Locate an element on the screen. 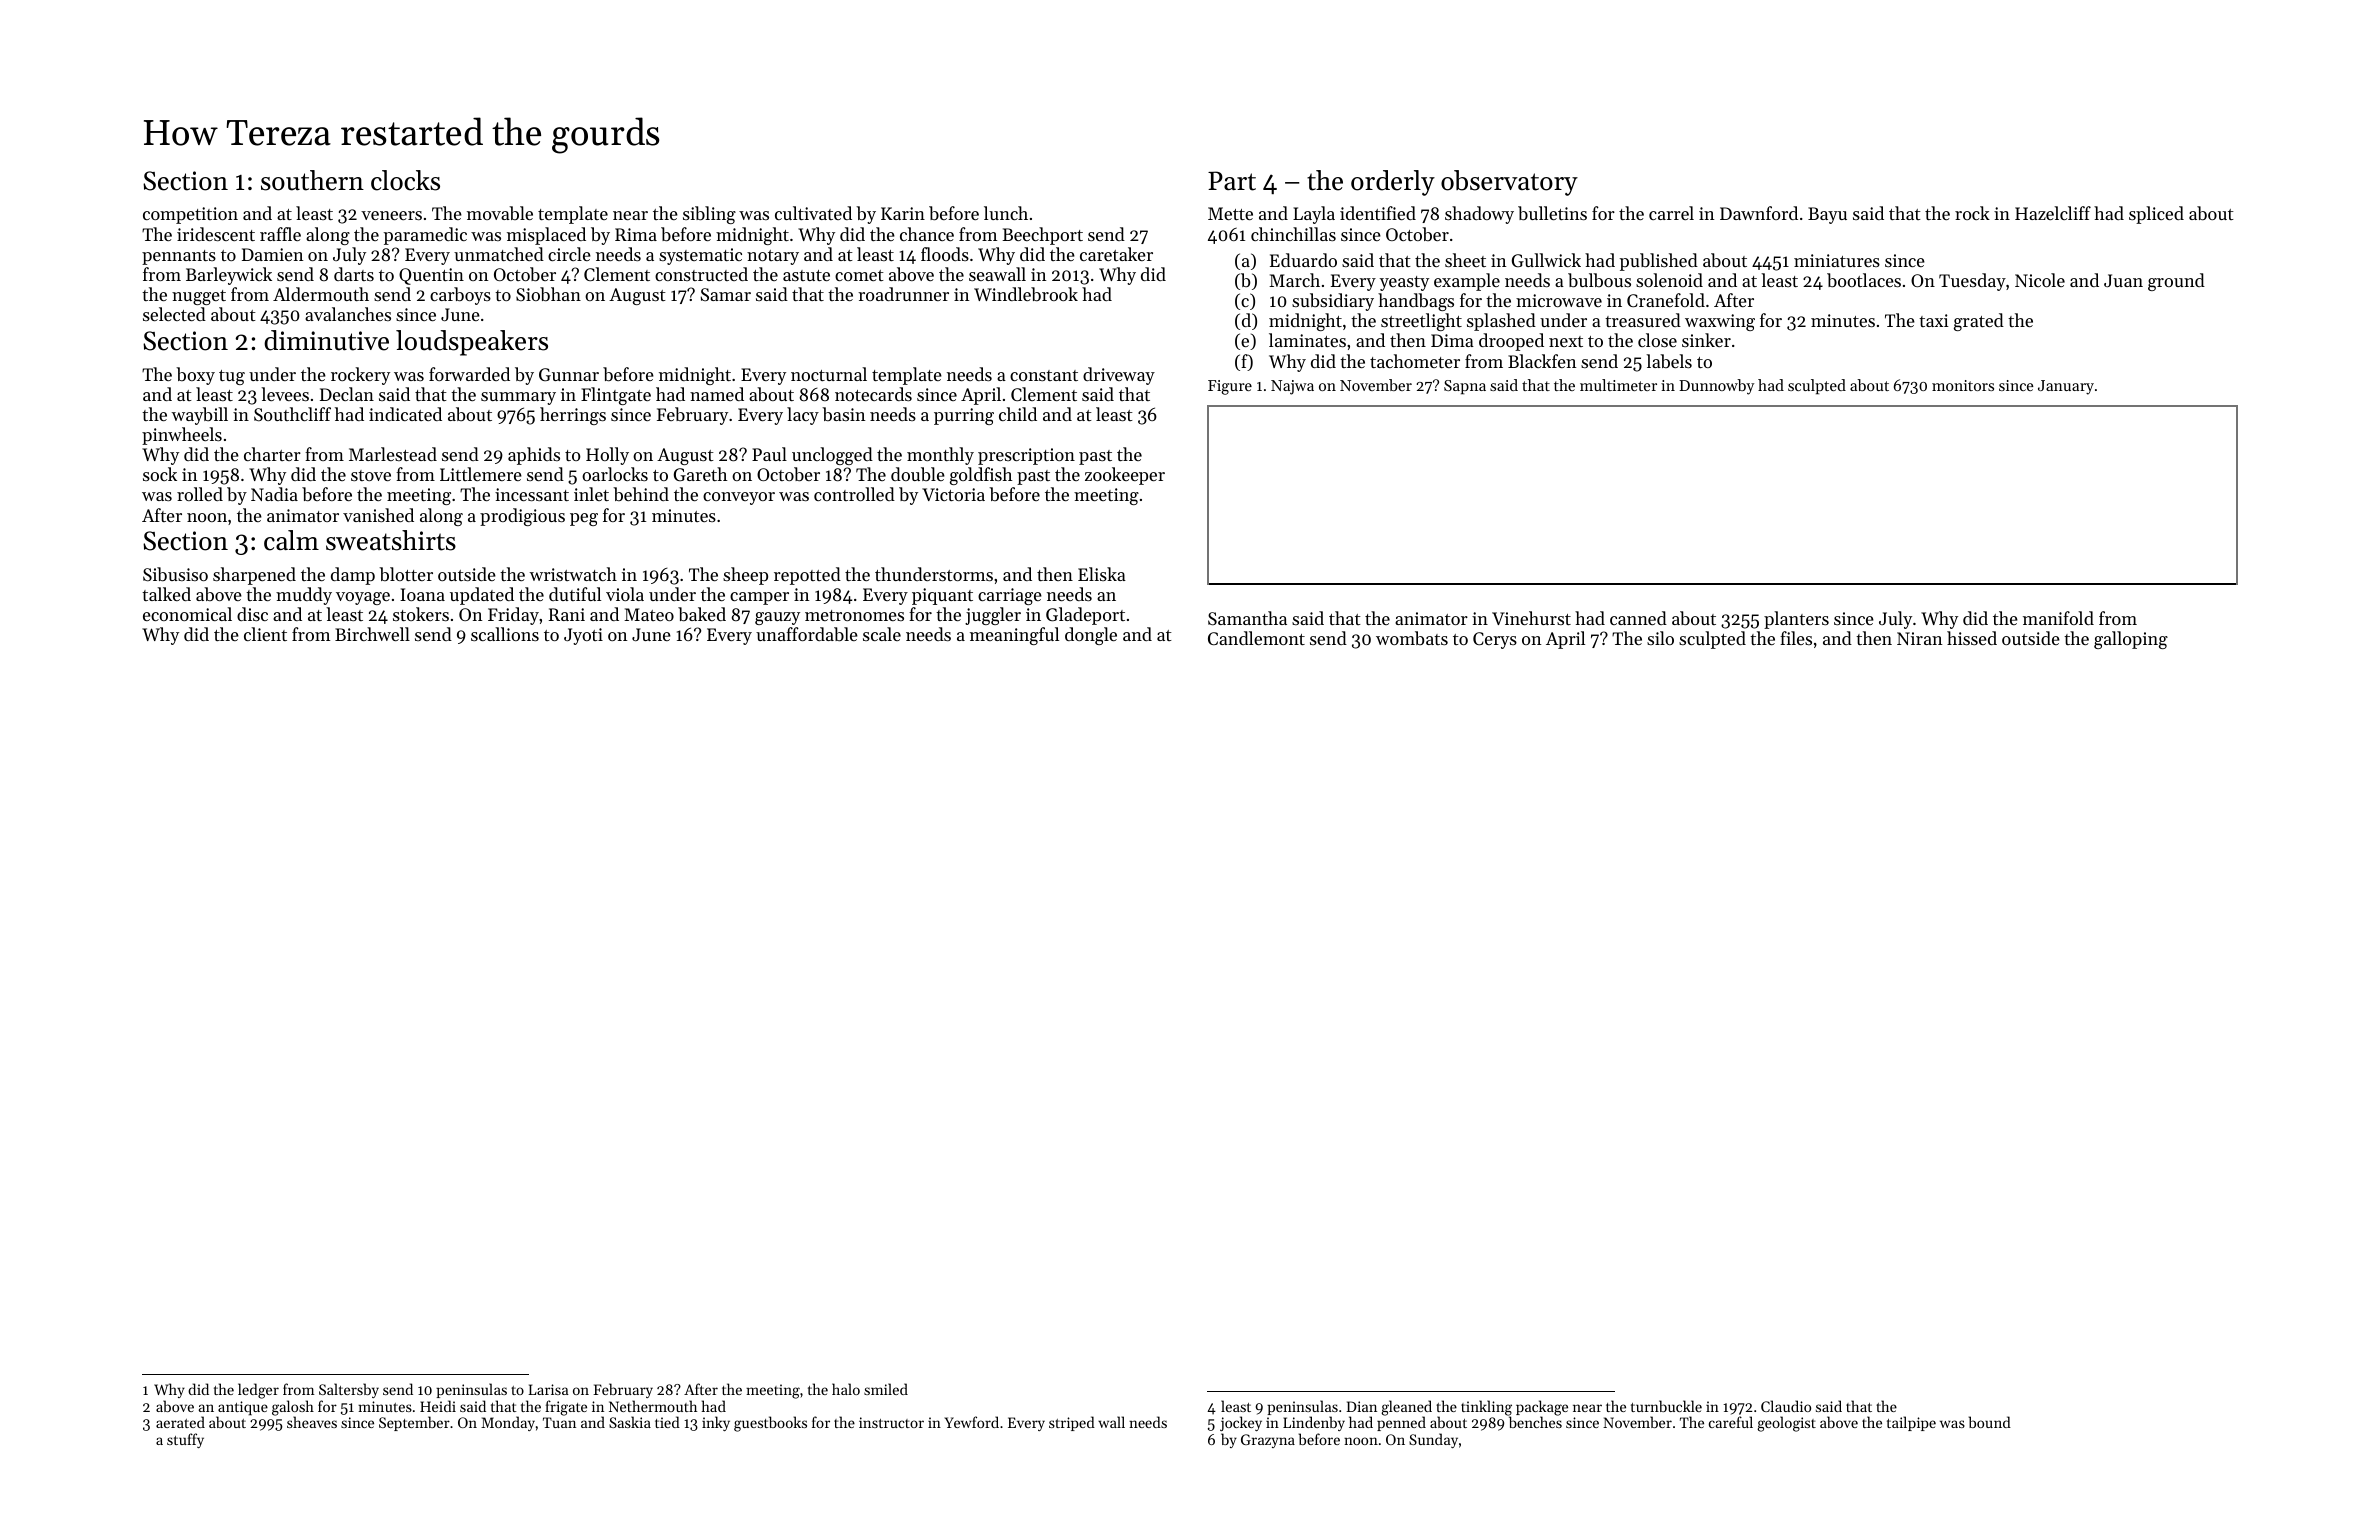 This screenshot has width=2380, height=1540. Figure is located at coordinates (1230, 387).
